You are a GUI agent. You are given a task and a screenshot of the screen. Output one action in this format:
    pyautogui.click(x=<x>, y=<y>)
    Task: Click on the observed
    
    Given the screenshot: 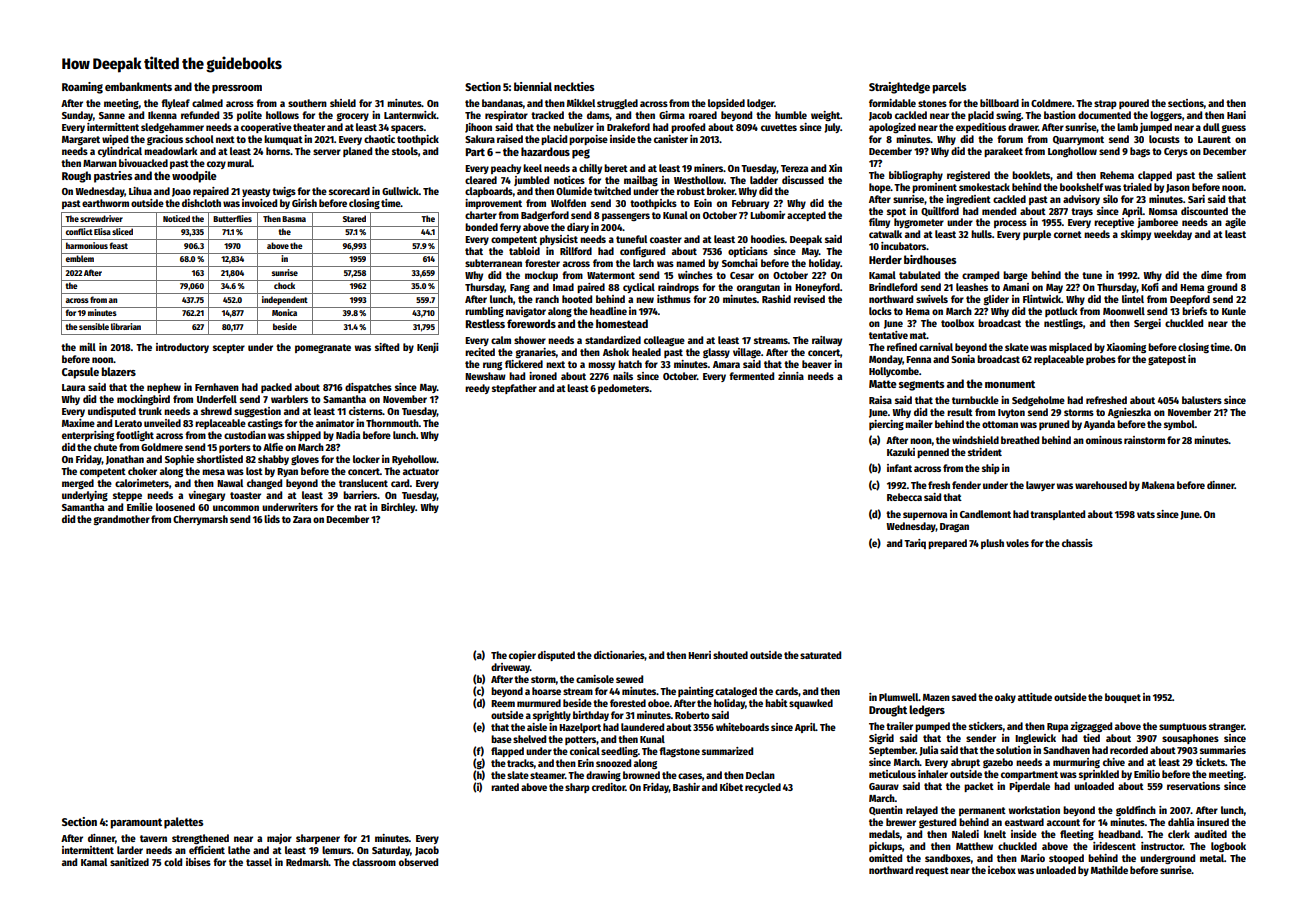 What is the action you would take?
    pyautogui.click(x=418, y=862)
